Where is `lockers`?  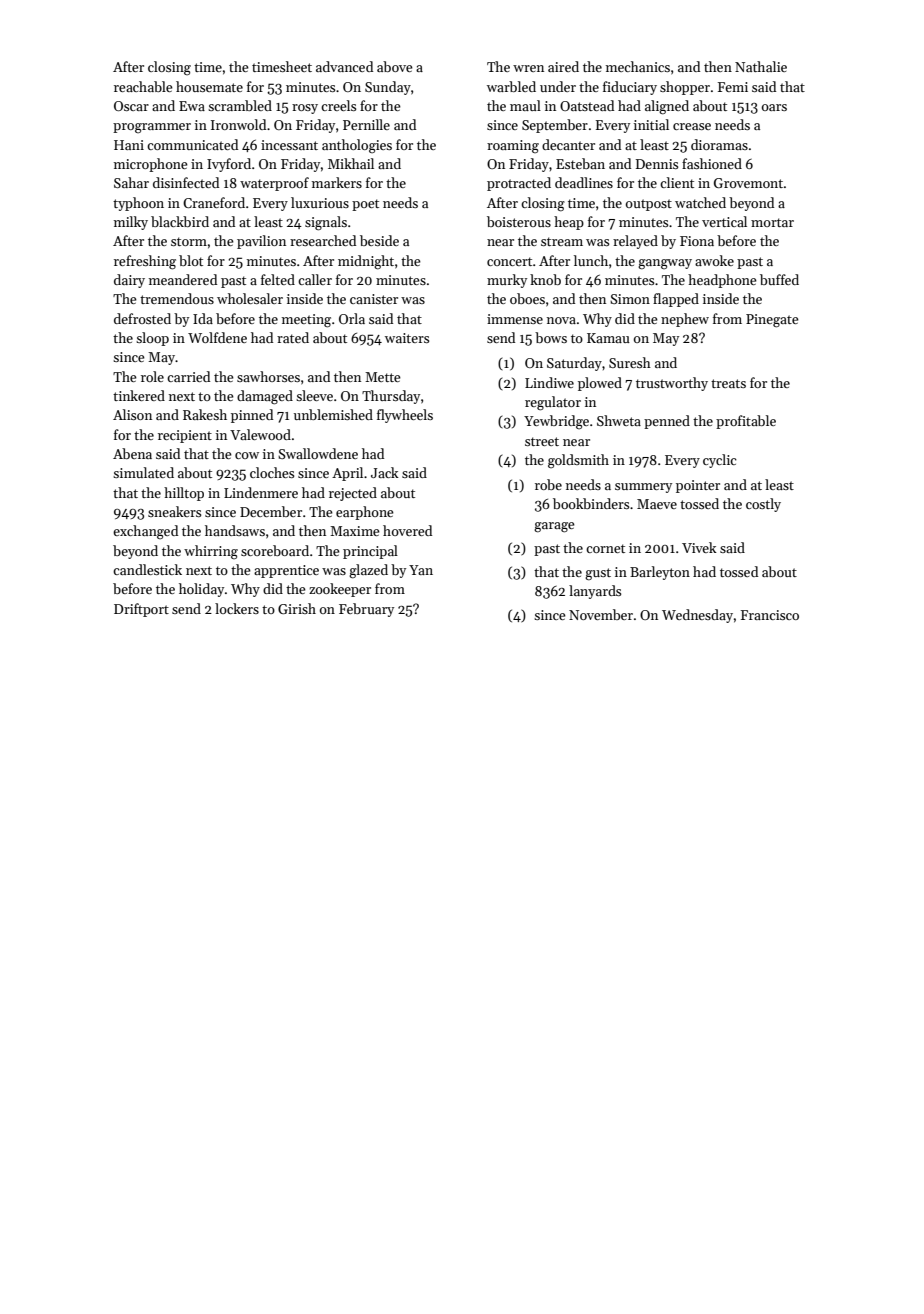
lockers is located at coordinates (237, 608).
